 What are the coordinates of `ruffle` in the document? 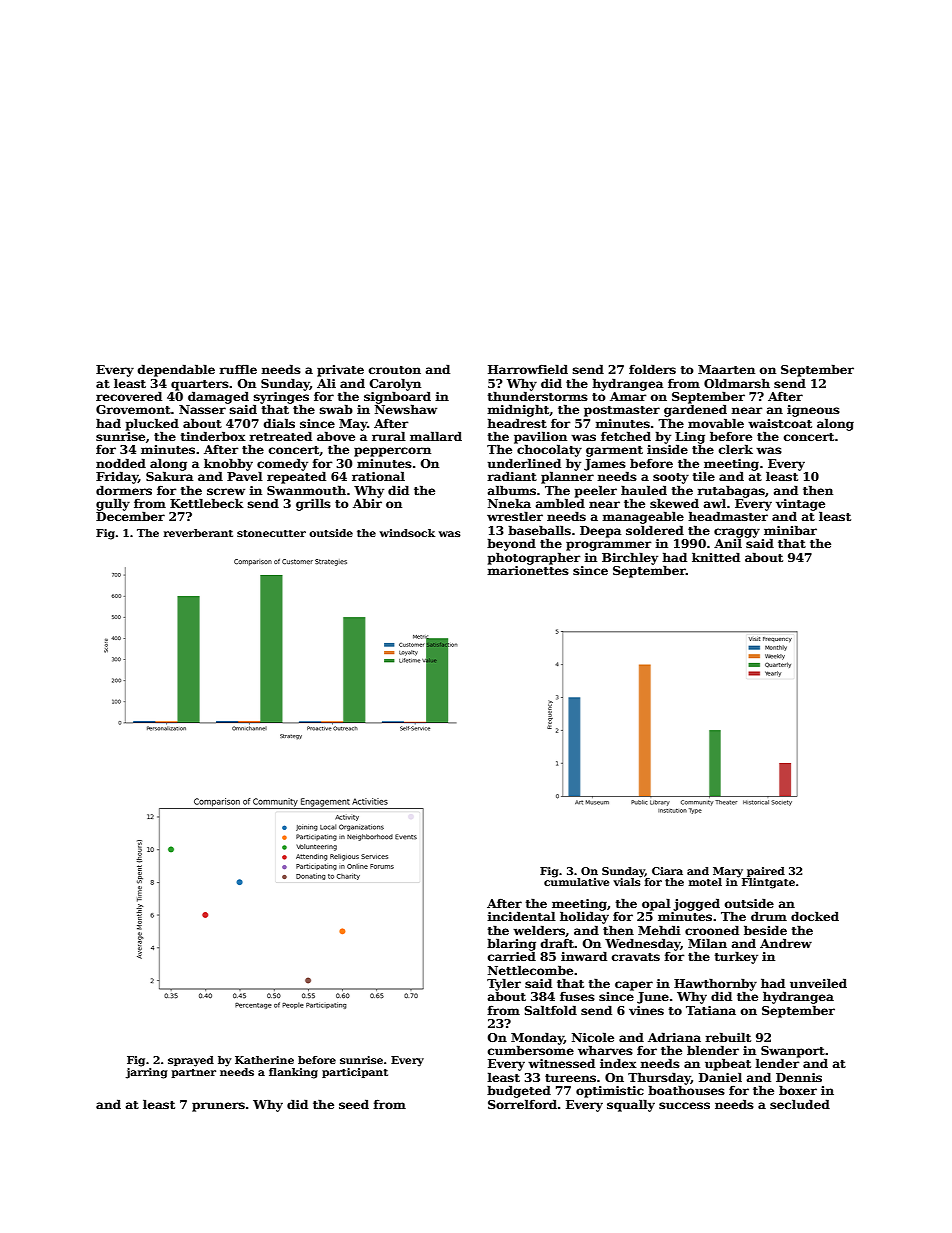 It's located at (238, 369).
